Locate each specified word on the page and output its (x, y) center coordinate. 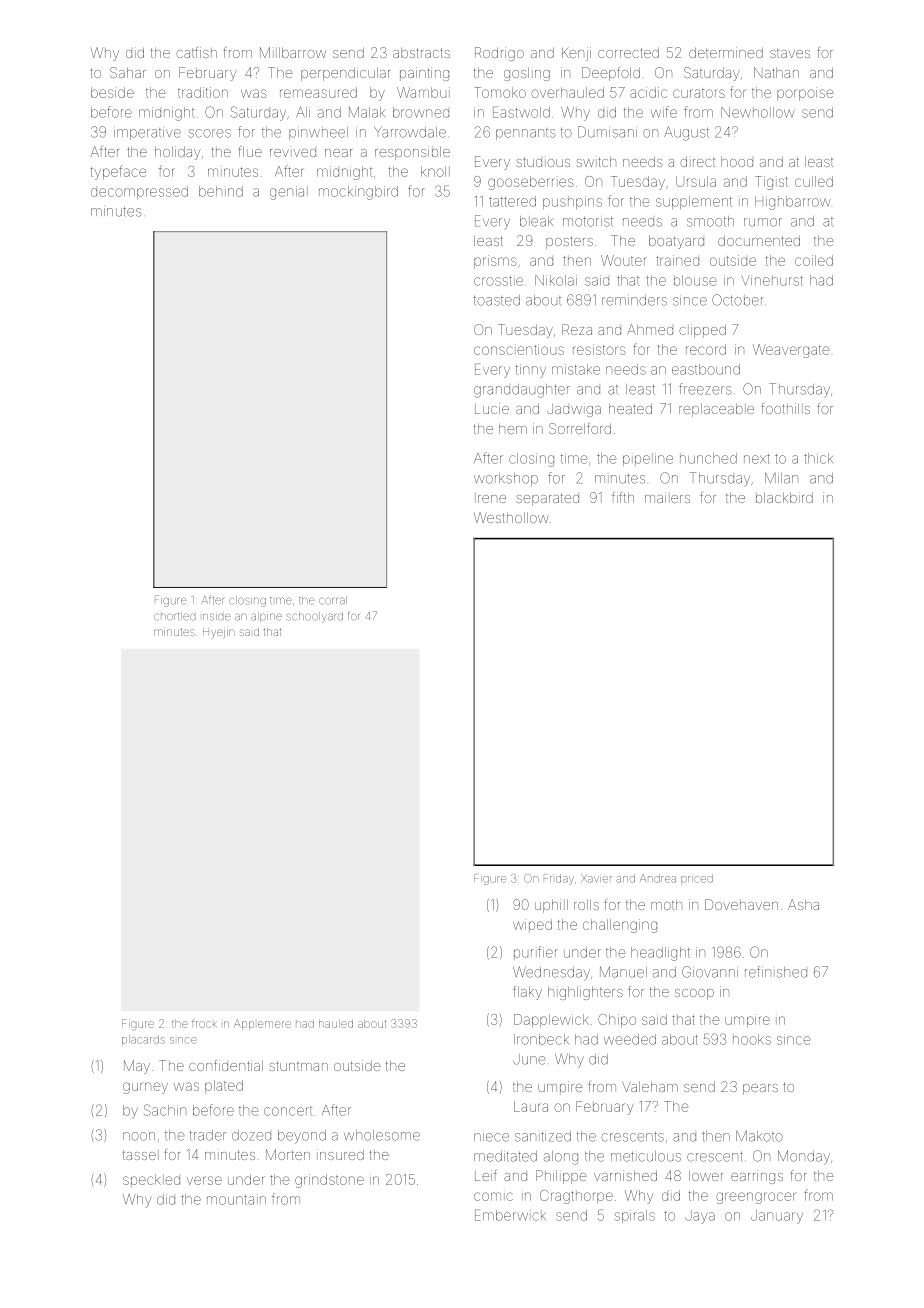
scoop (694, 994)
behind (221, 191)
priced (697, 879)
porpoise (805, 94)
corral (333, 600)
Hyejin (219, 633)
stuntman (298, 1066)
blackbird (784, 498)
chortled (174, 616)
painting (424, 74)
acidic (648, 92)
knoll (435, 171)
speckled (151, 1180)
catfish (196, 52)
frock (204, 1023)
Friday (559, 879)
